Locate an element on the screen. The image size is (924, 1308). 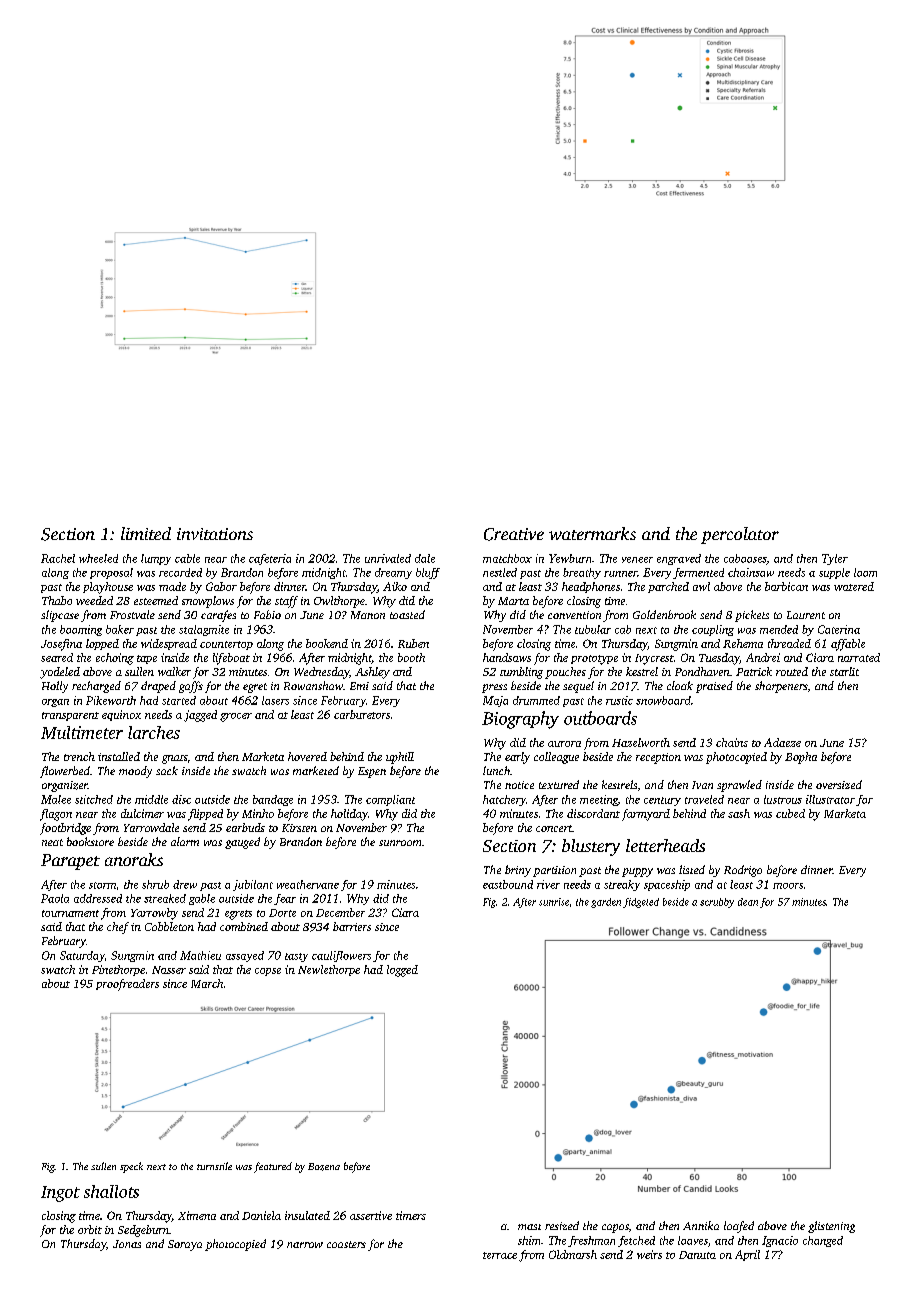
percolator is located at coordinates (740, 535).
